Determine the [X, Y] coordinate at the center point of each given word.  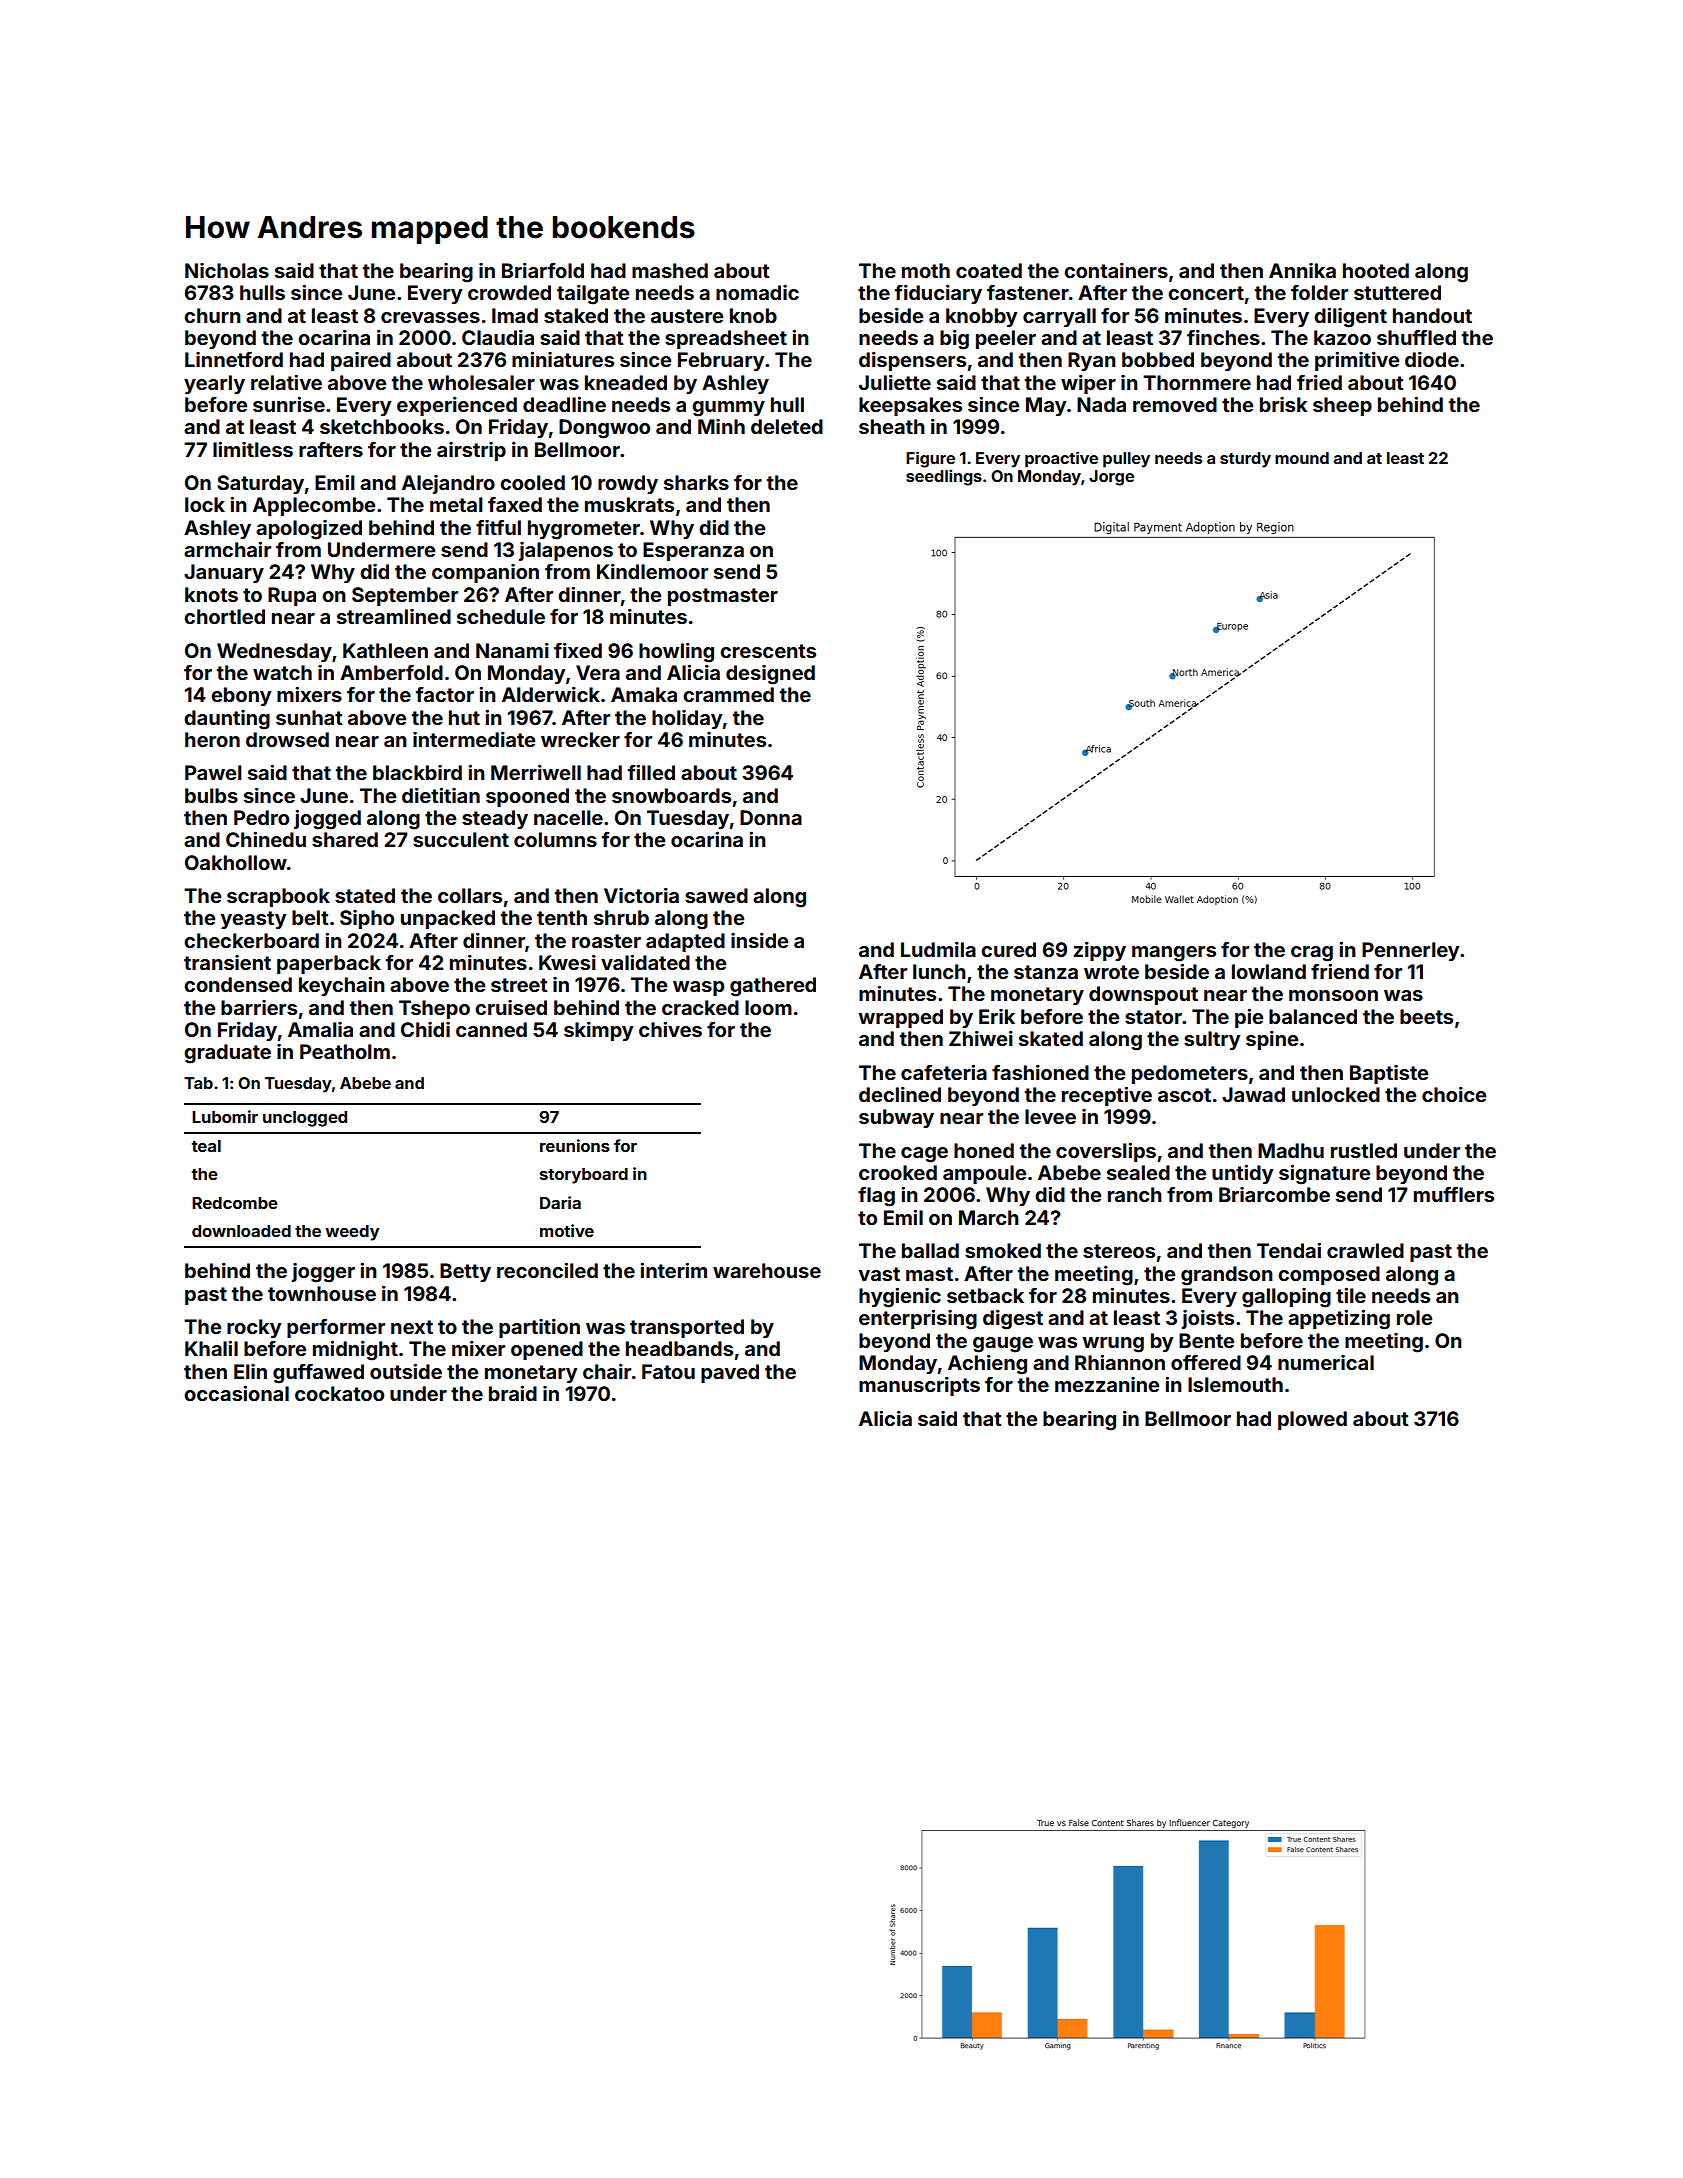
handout [1432, 315]
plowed [1312, 1420]
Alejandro [448, 484]
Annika [1302, 270]
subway [896, 1118]
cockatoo [339, 1393]
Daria [560, 1202]
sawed [716, 895]
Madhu [1291, 1150]
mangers [1174, 954]
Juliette [895, 382]
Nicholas [227, 270]
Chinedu [266, 839]
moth [926, 270]
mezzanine [1107, 1384]
